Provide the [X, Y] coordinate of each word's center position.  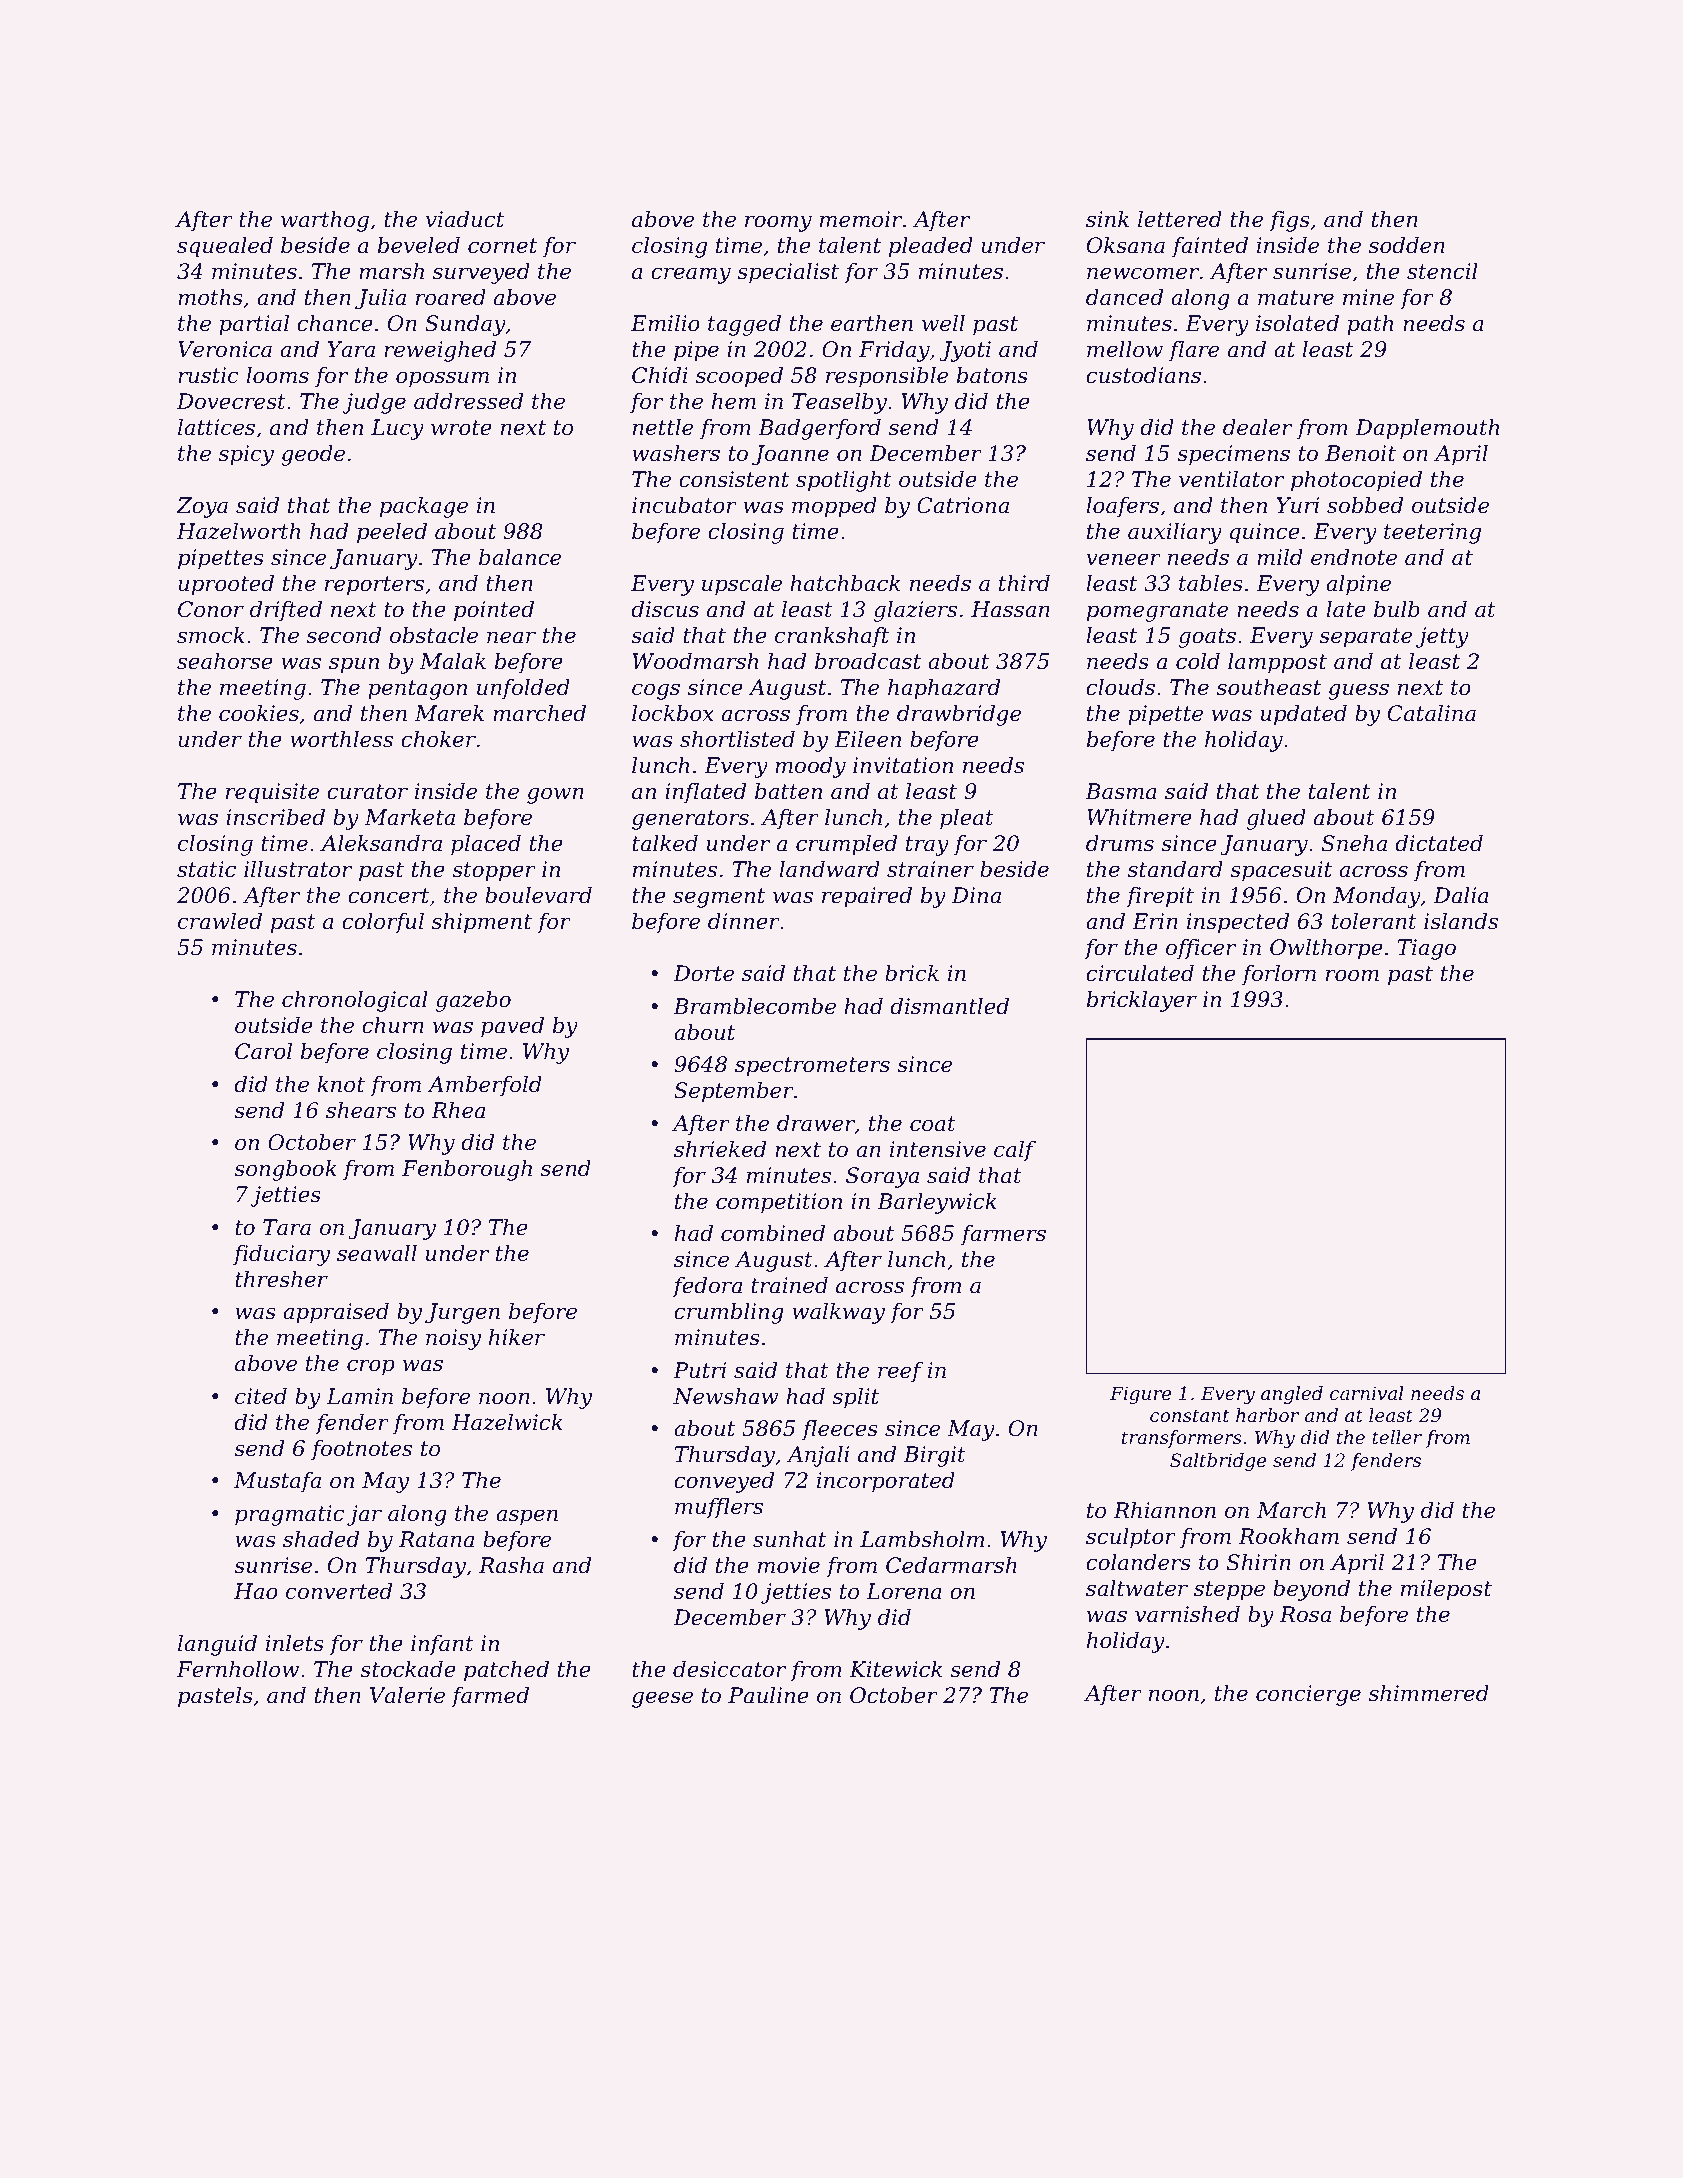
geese [662, 1699]
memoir [861, 219]
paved [512, 1027]
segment [719, 898]
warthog [325, 221]
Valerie [407, 1695]
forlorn [1279, 975]
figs [1289, 221]
